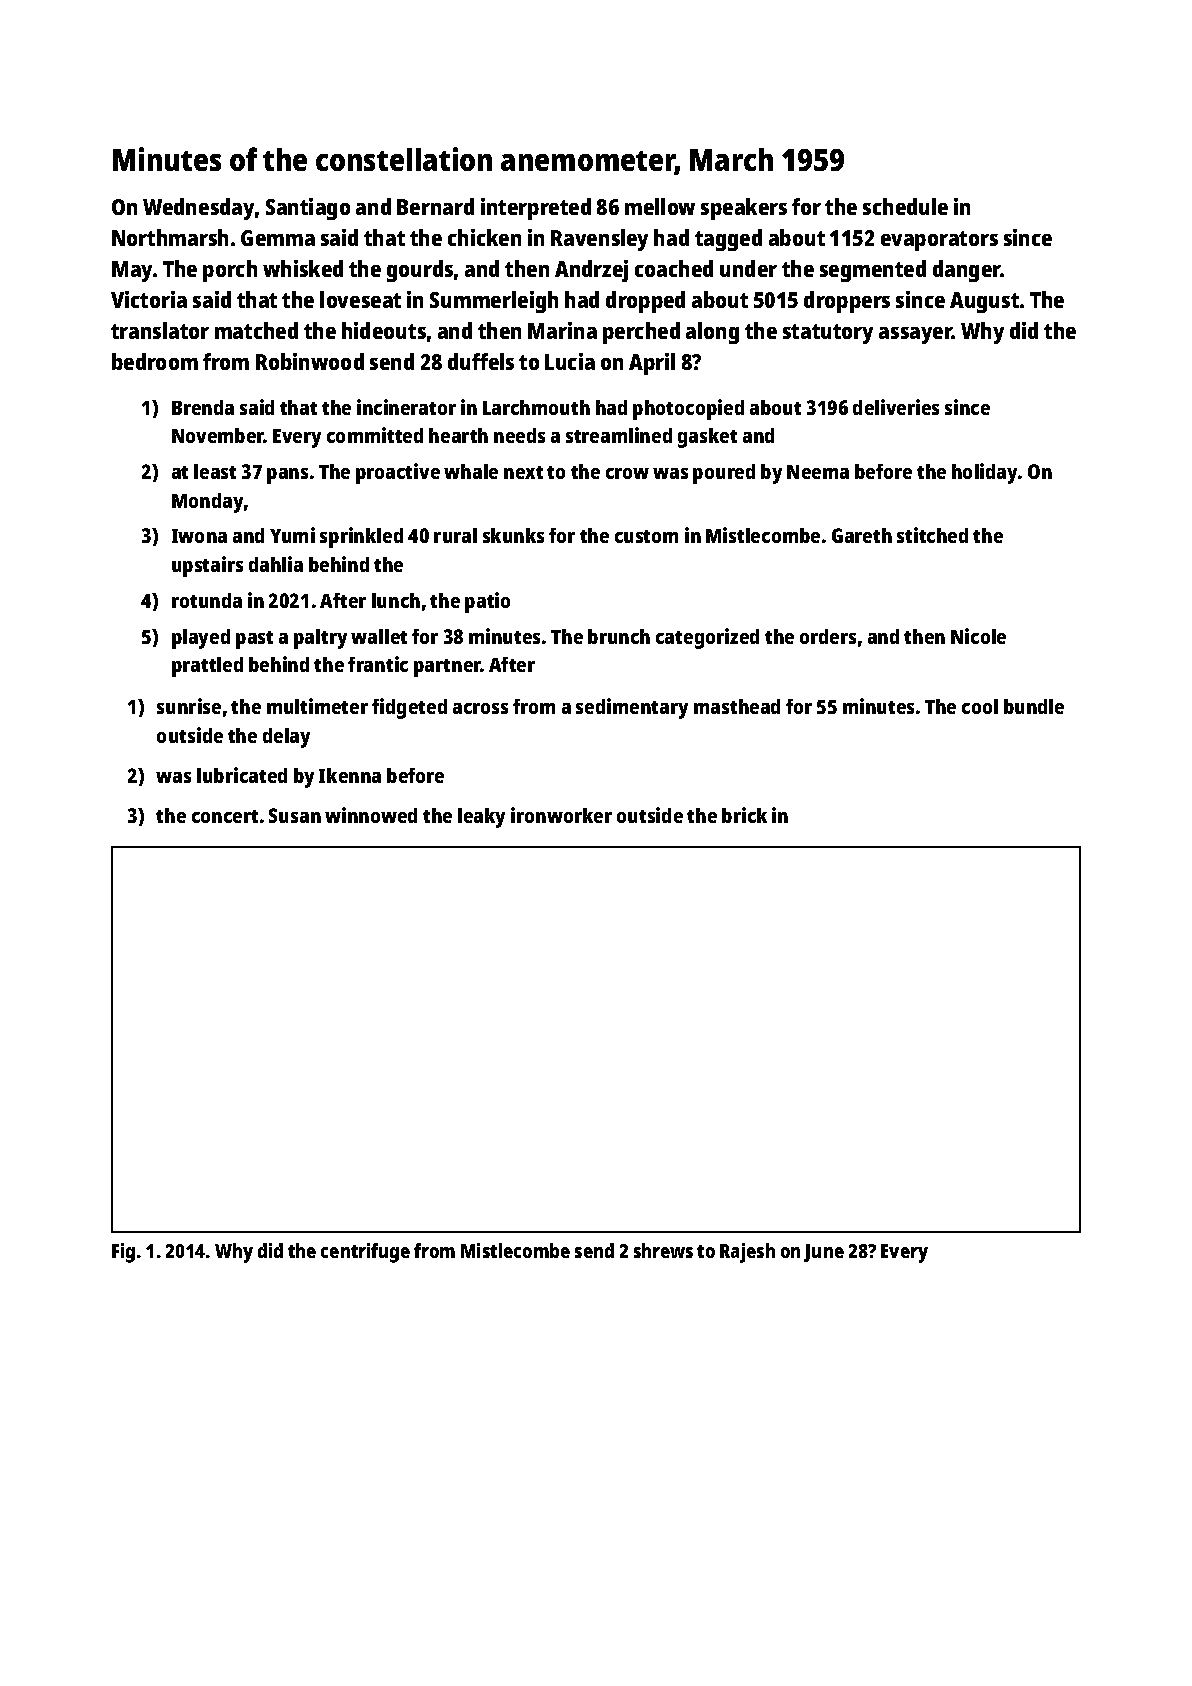 Image resolution: width=1192 pixels, height=1686 pixels. I want to click on November, so click(218, 435).
